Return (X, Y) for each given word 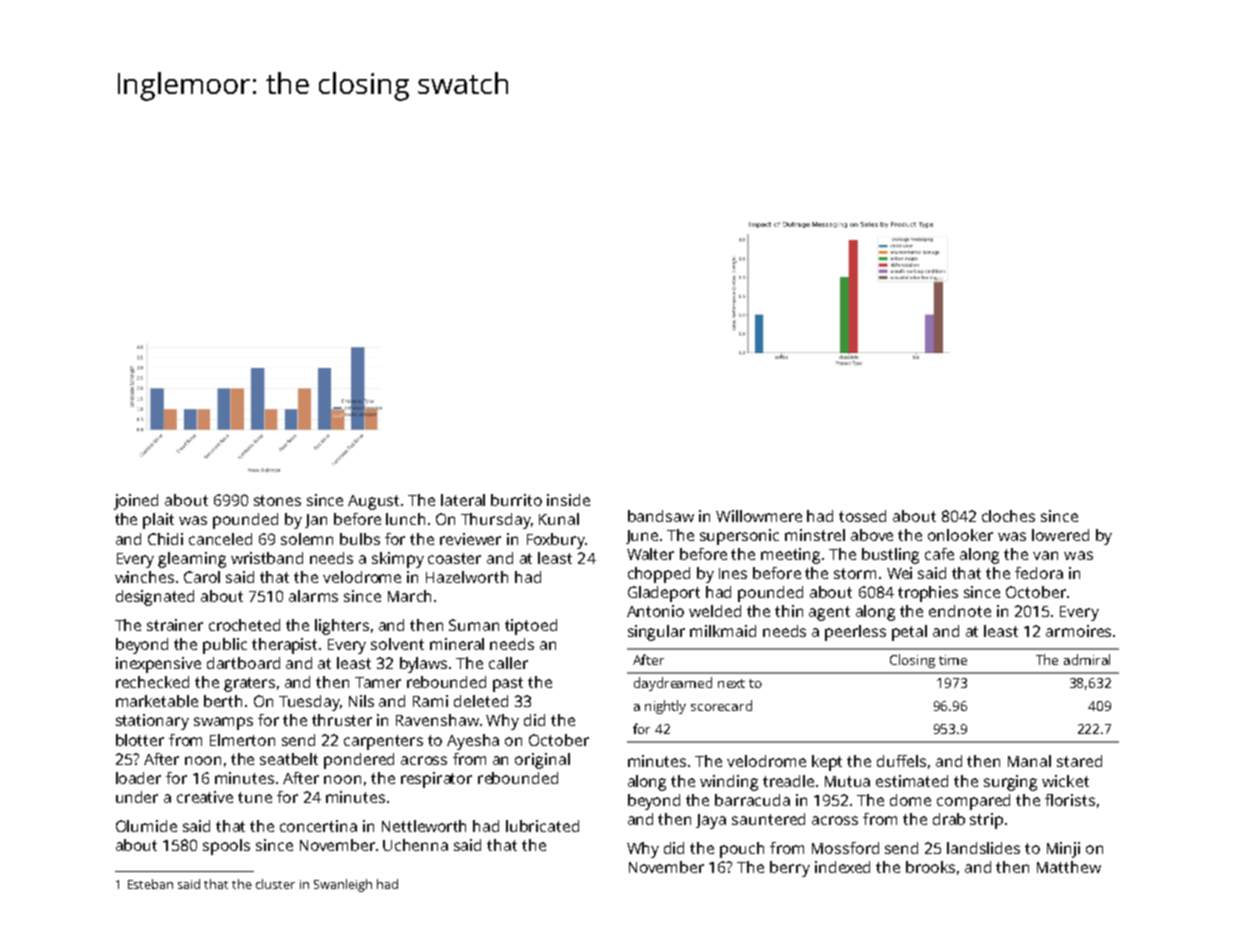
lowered (1060, 535)
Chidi (165, 539)
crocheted (244, 625)
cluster (275, 884)
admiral (1087, 659)
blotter (140, 740)
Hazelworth (467, 577)
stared (1079, 761)
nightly (665, 707)
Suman (474, 625)
